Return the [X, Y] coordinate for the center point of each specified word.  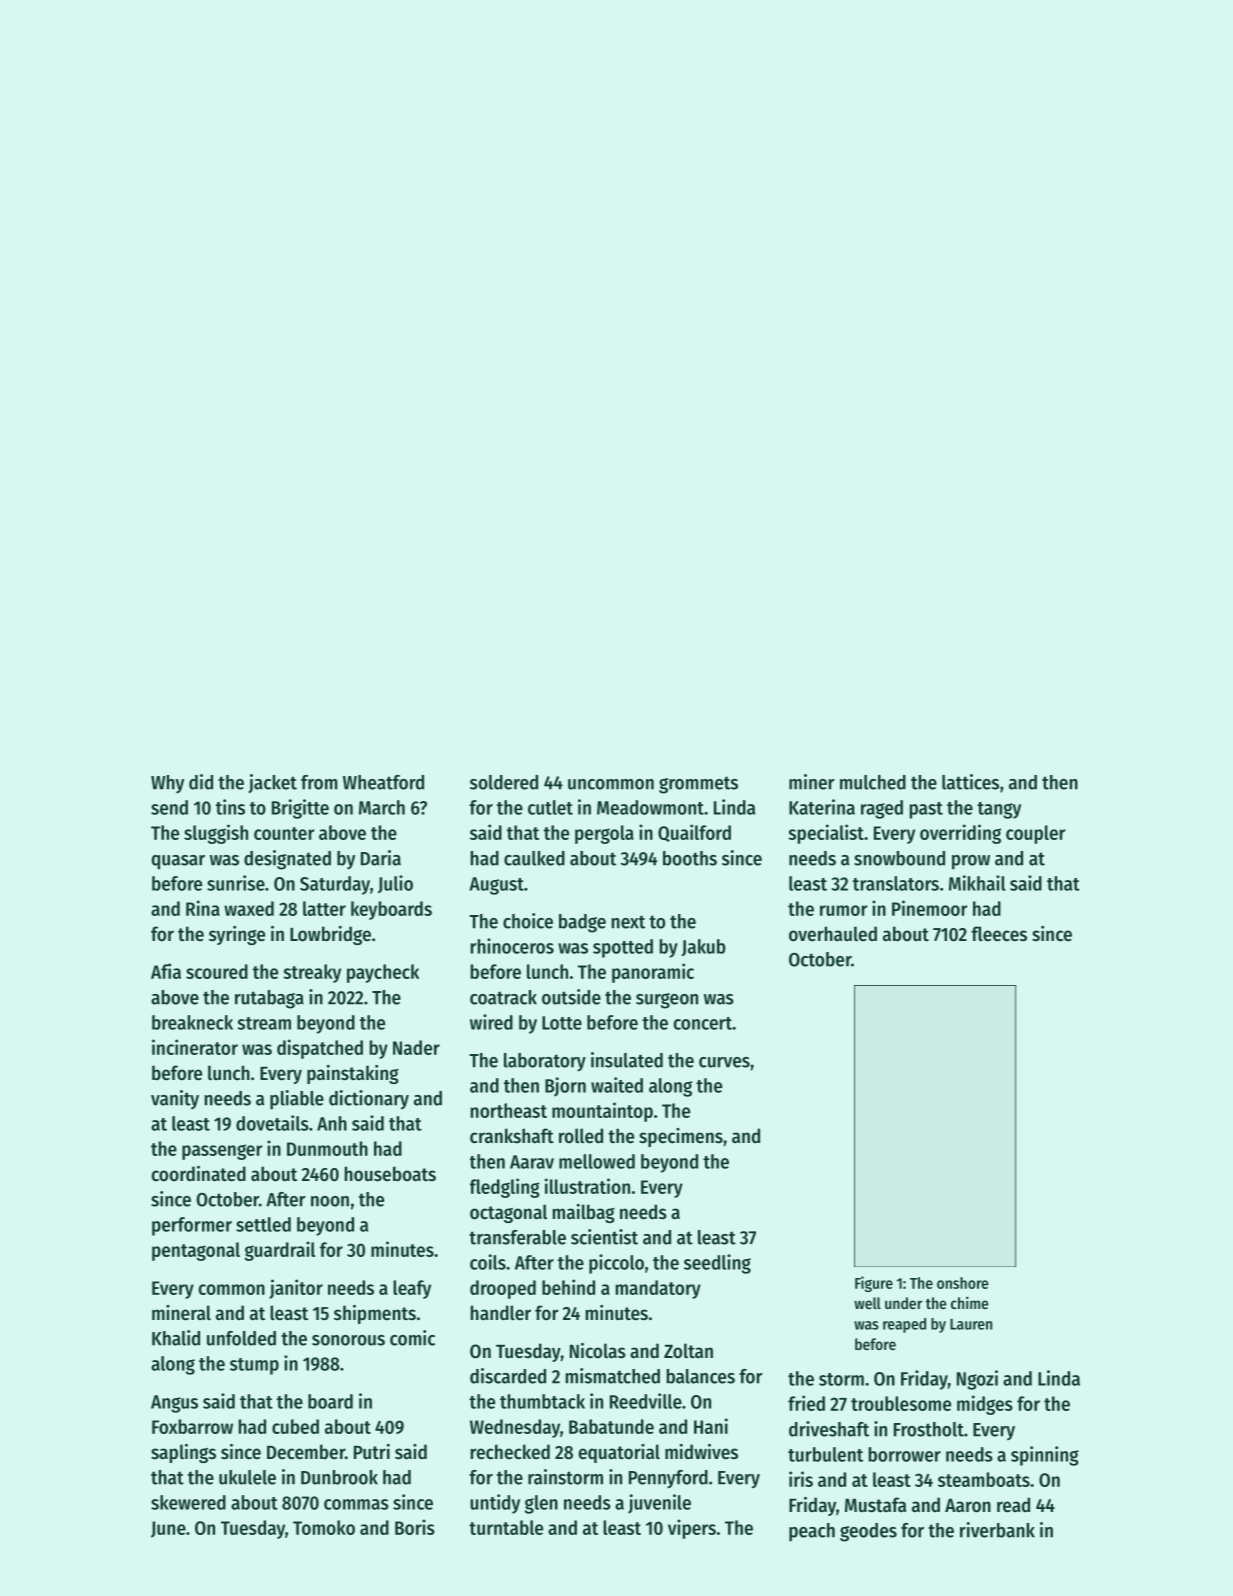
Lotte [562, 1023]
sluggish [216, 834]
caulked [534, 858]
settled [263, 1224]
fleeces [999, 934]
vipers [692, 1529]
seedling [717, 1264]
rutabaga [269, 999]
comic [412, 1338]
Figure [874, 1284]
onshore [962, 1283]
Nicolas [598, 1351]
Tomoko [324, 1527]
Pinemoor [929, 908]
